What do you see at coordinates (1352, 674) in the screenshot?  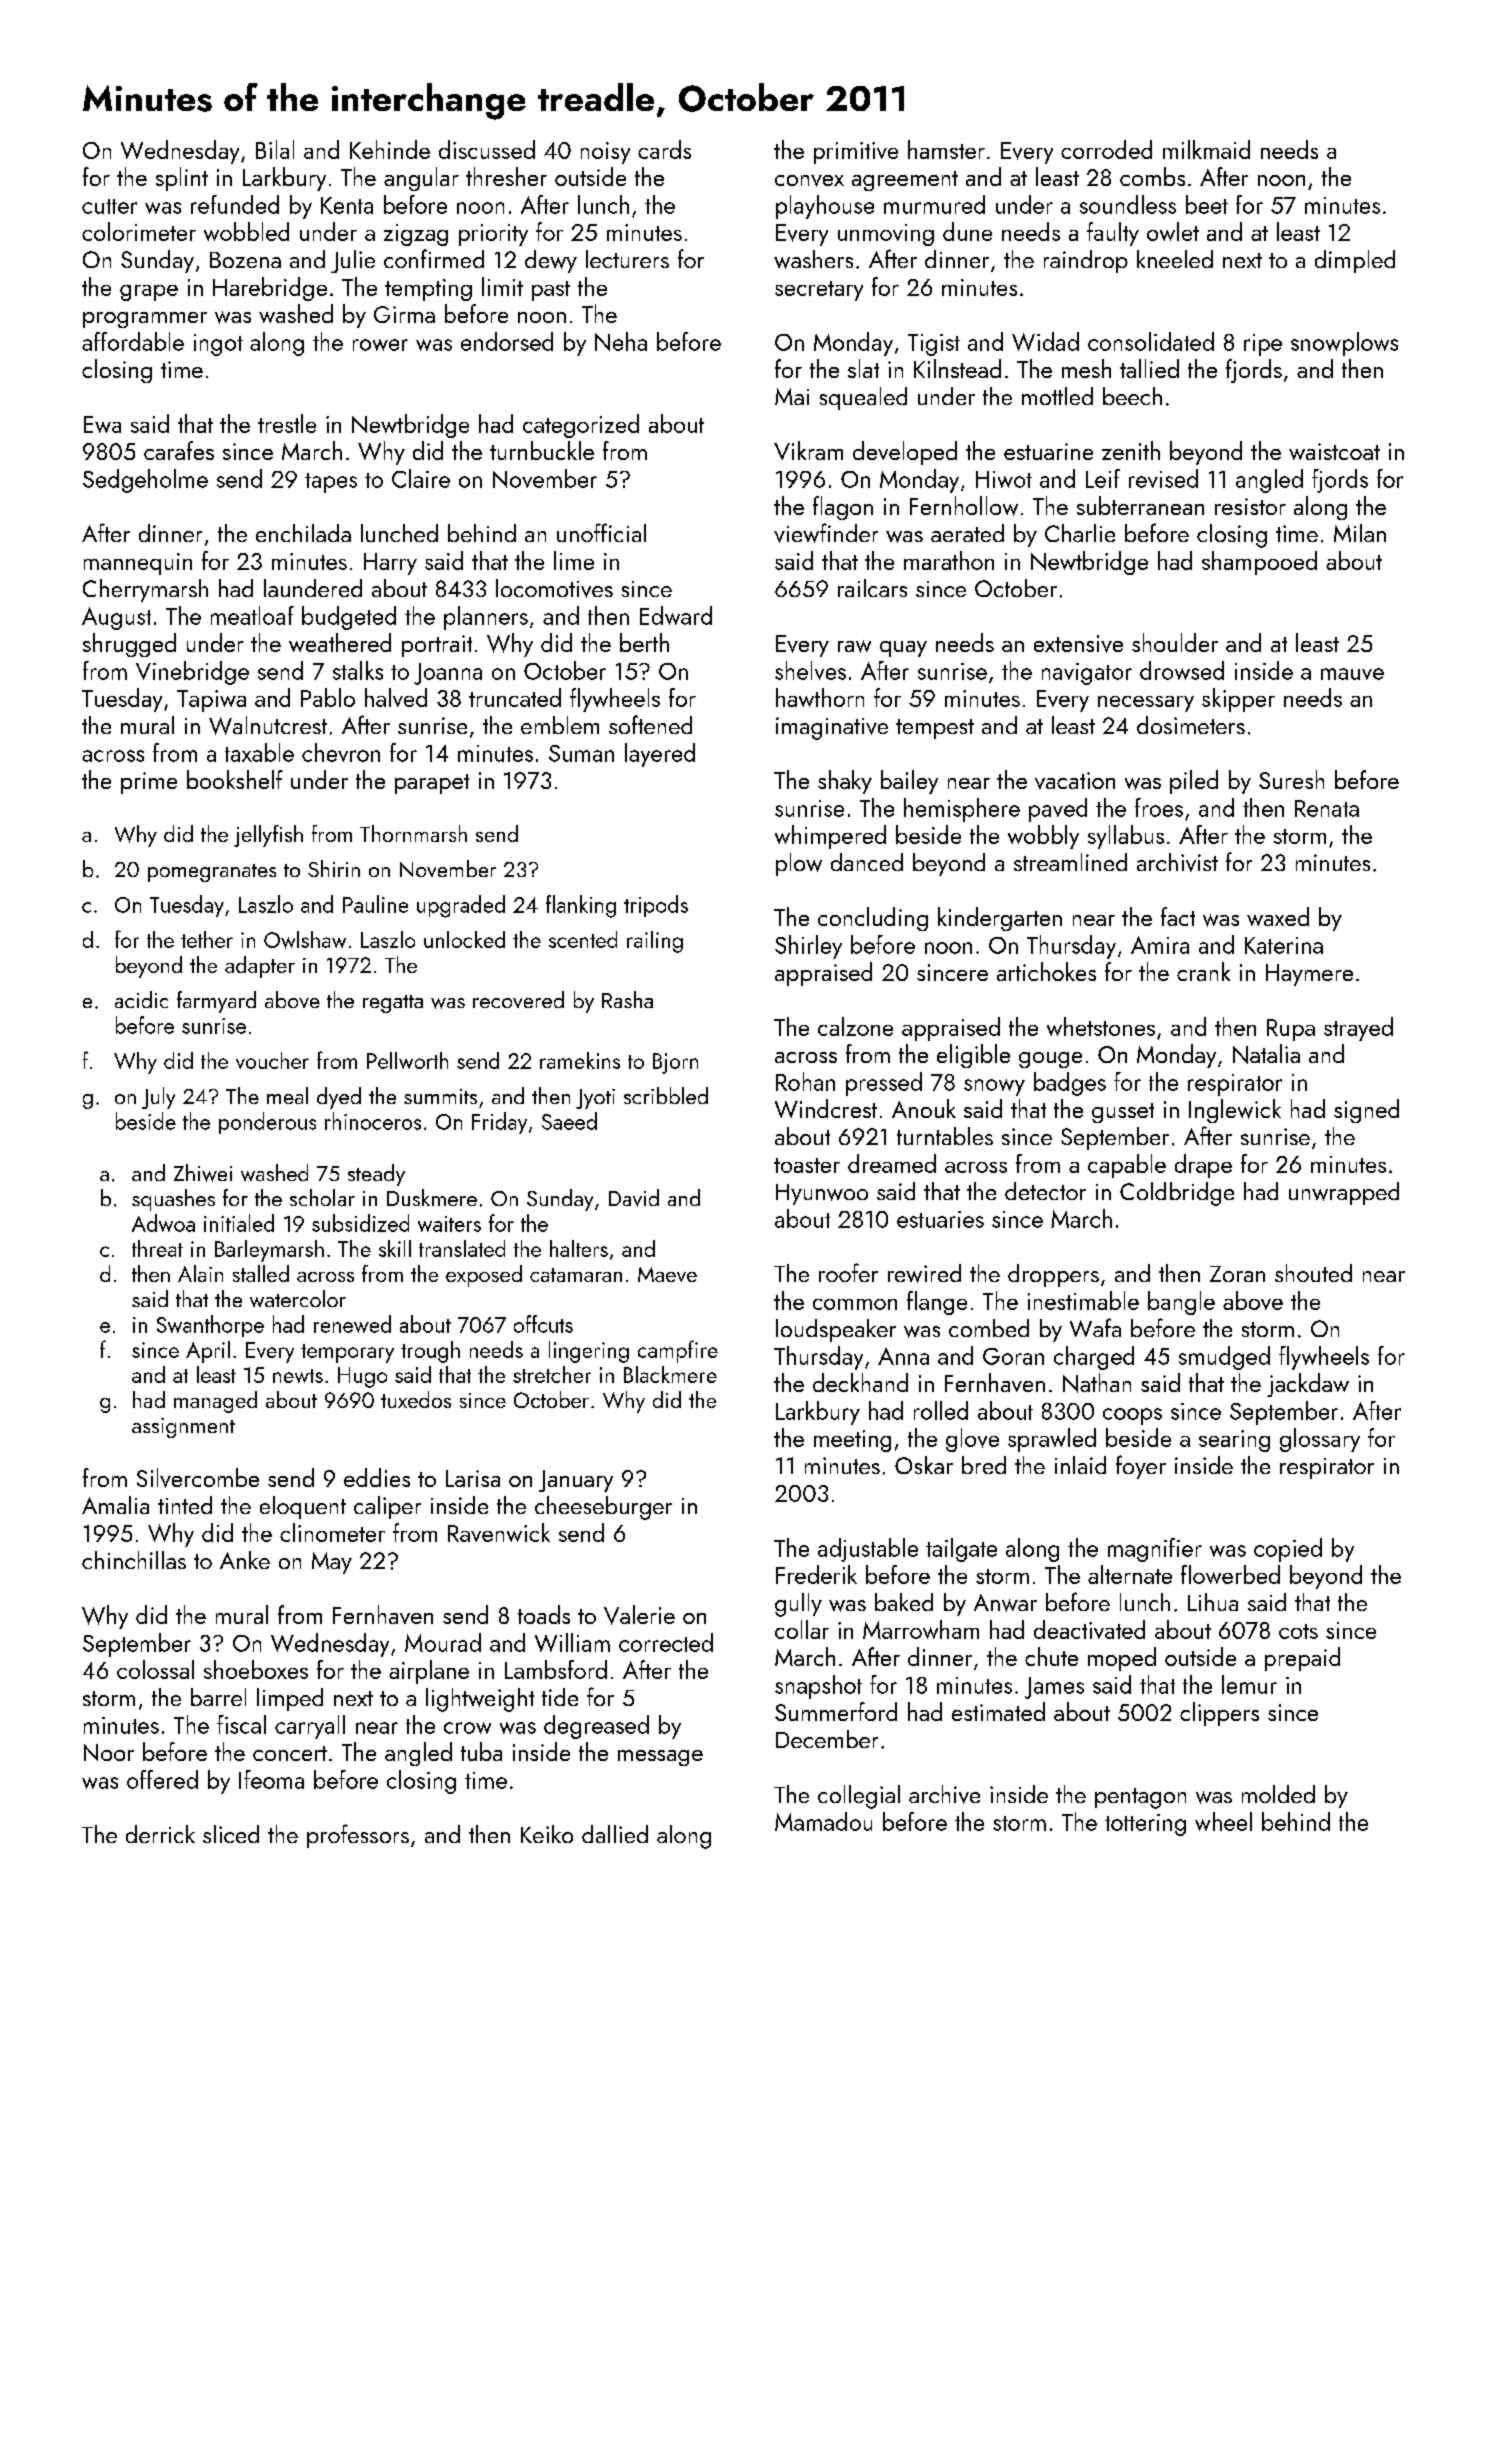 I see `mauve` at bounding box center [1352, 674].
